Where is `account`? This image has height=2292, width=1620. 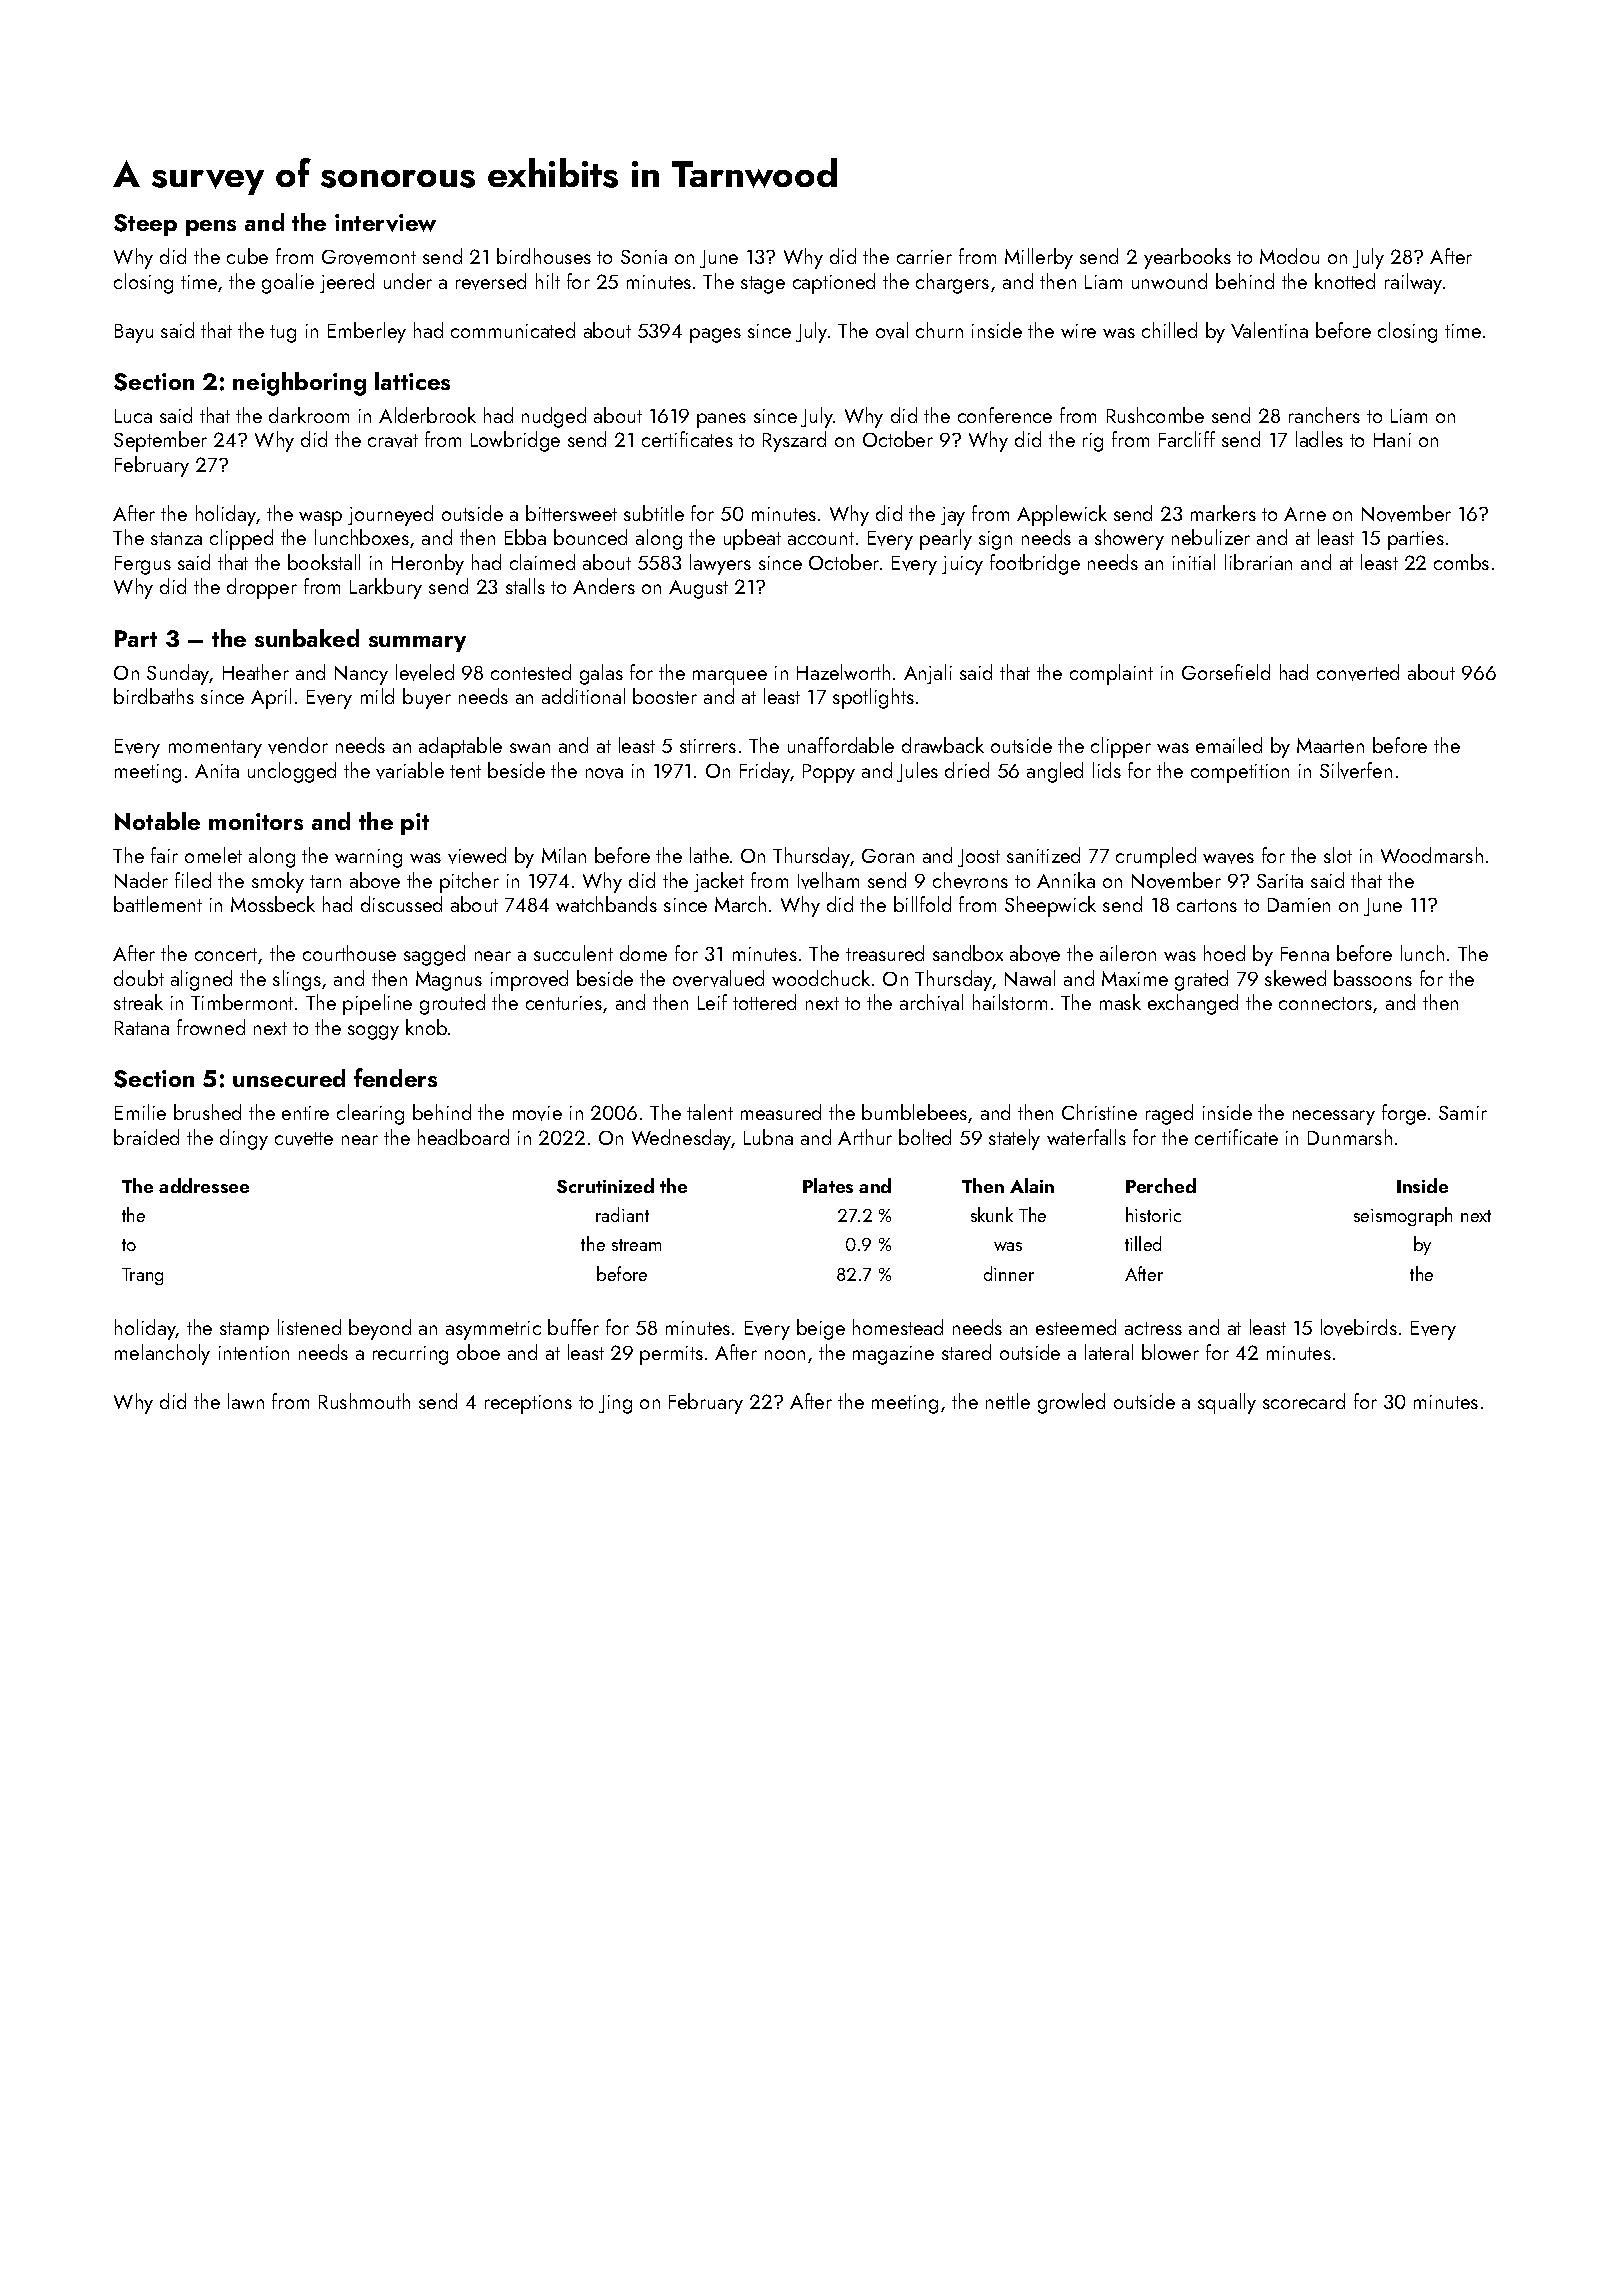 account is located at coordinates (821, 538).
